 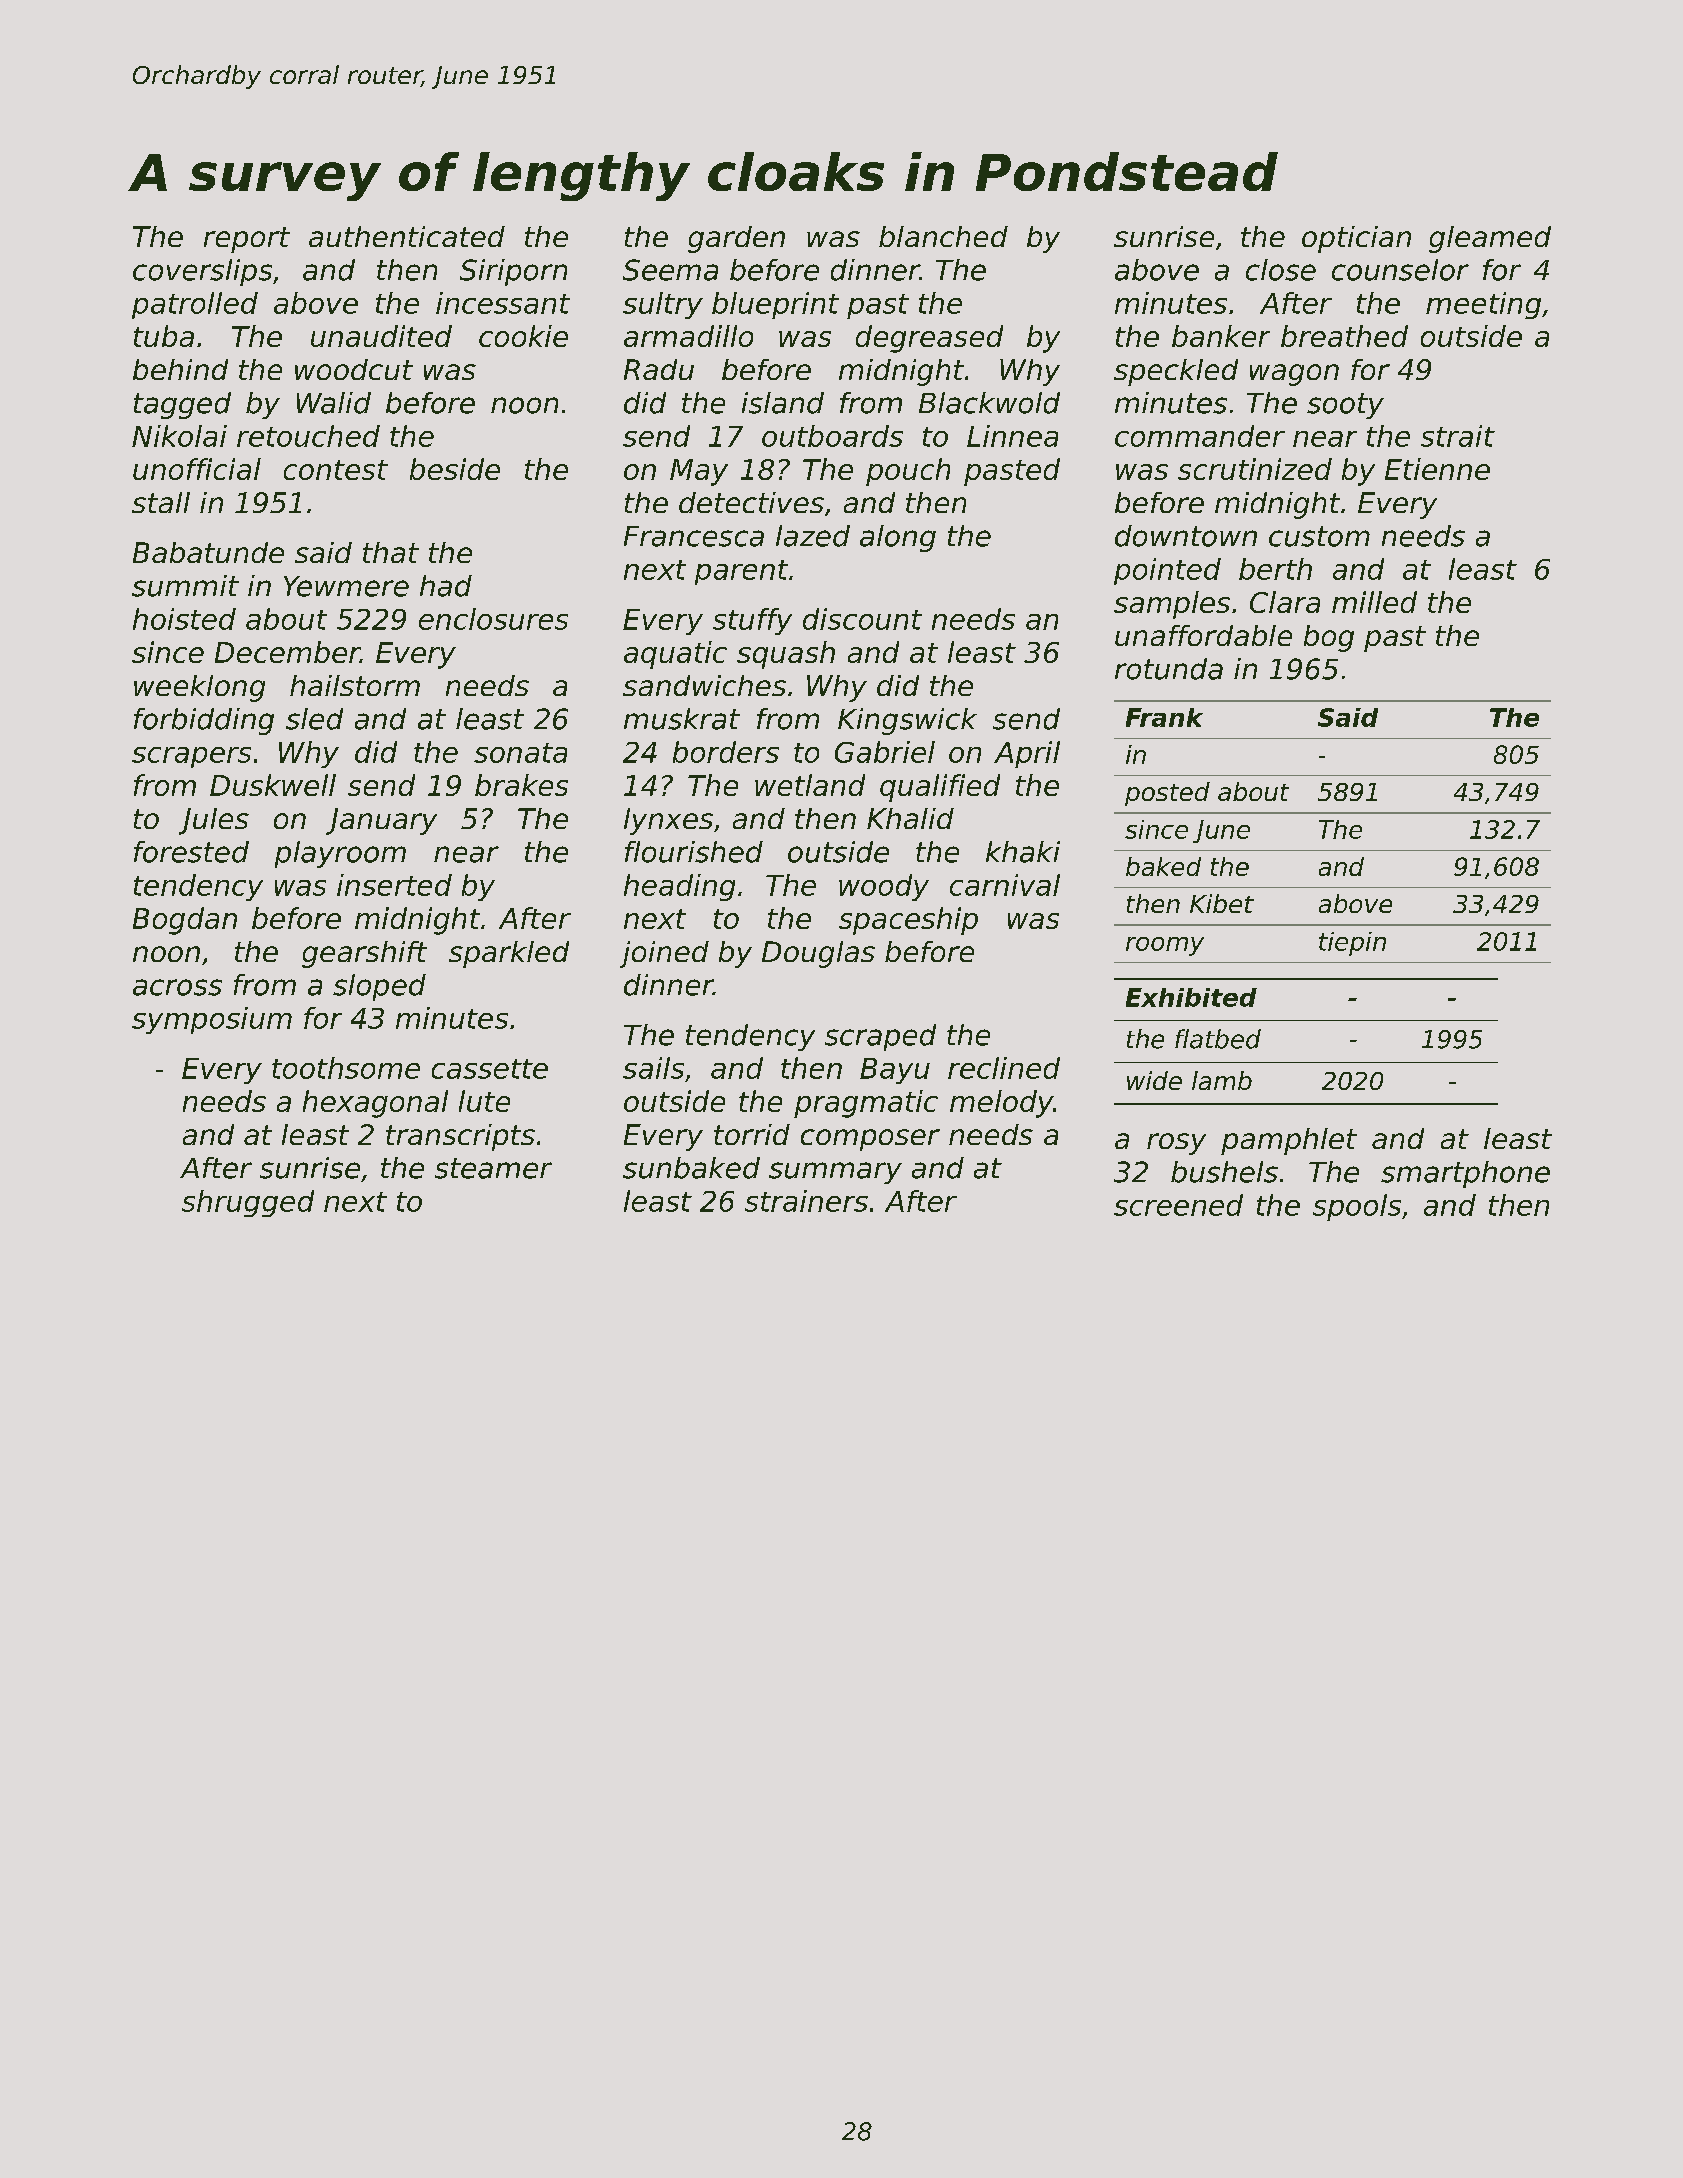 What do you see at coordinates (247, 240) in the screenshot?
I see `report` at bounding box center [247, 240].
